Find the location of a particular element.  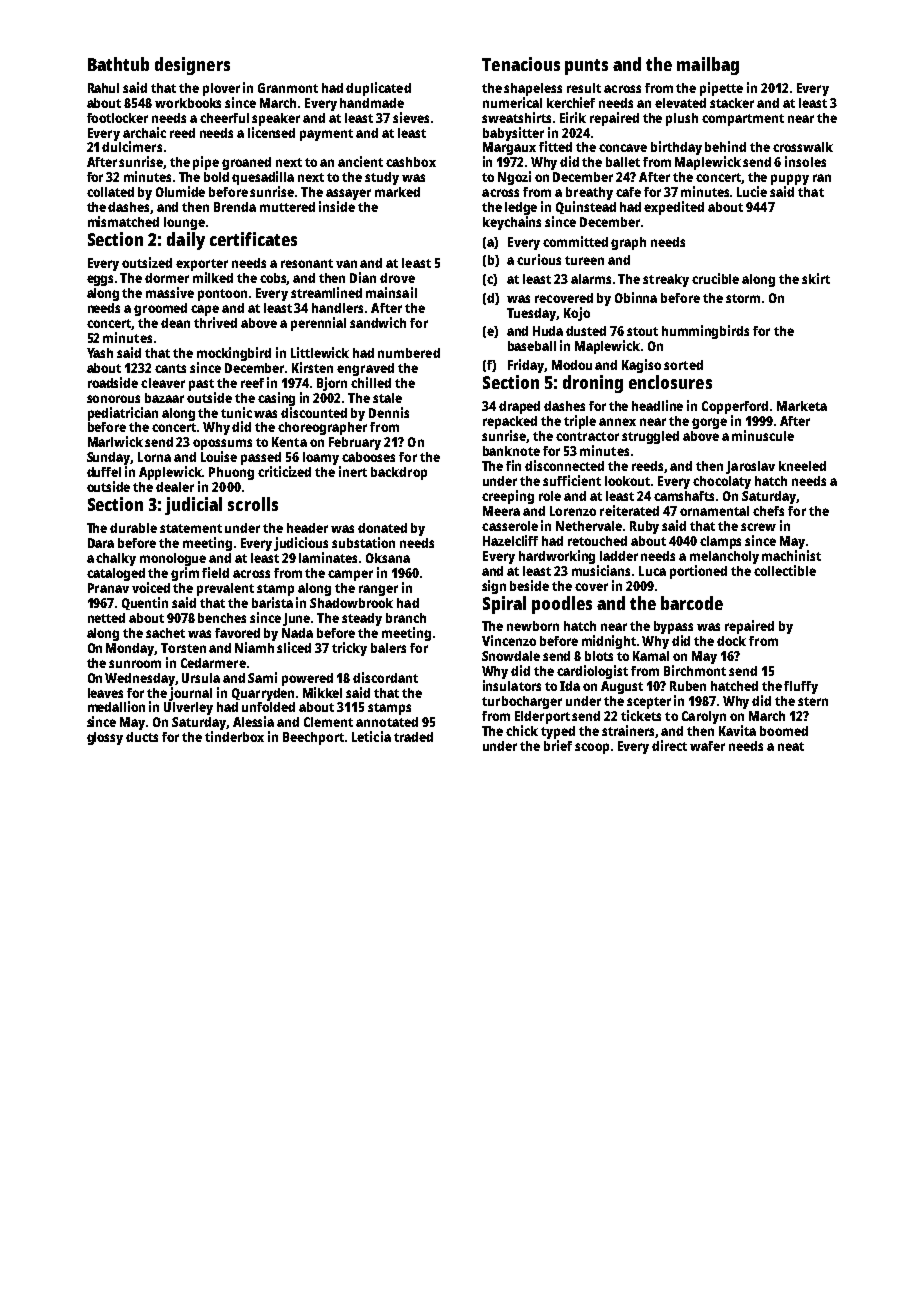

Tenacious is located at coordinates (521, 64).
